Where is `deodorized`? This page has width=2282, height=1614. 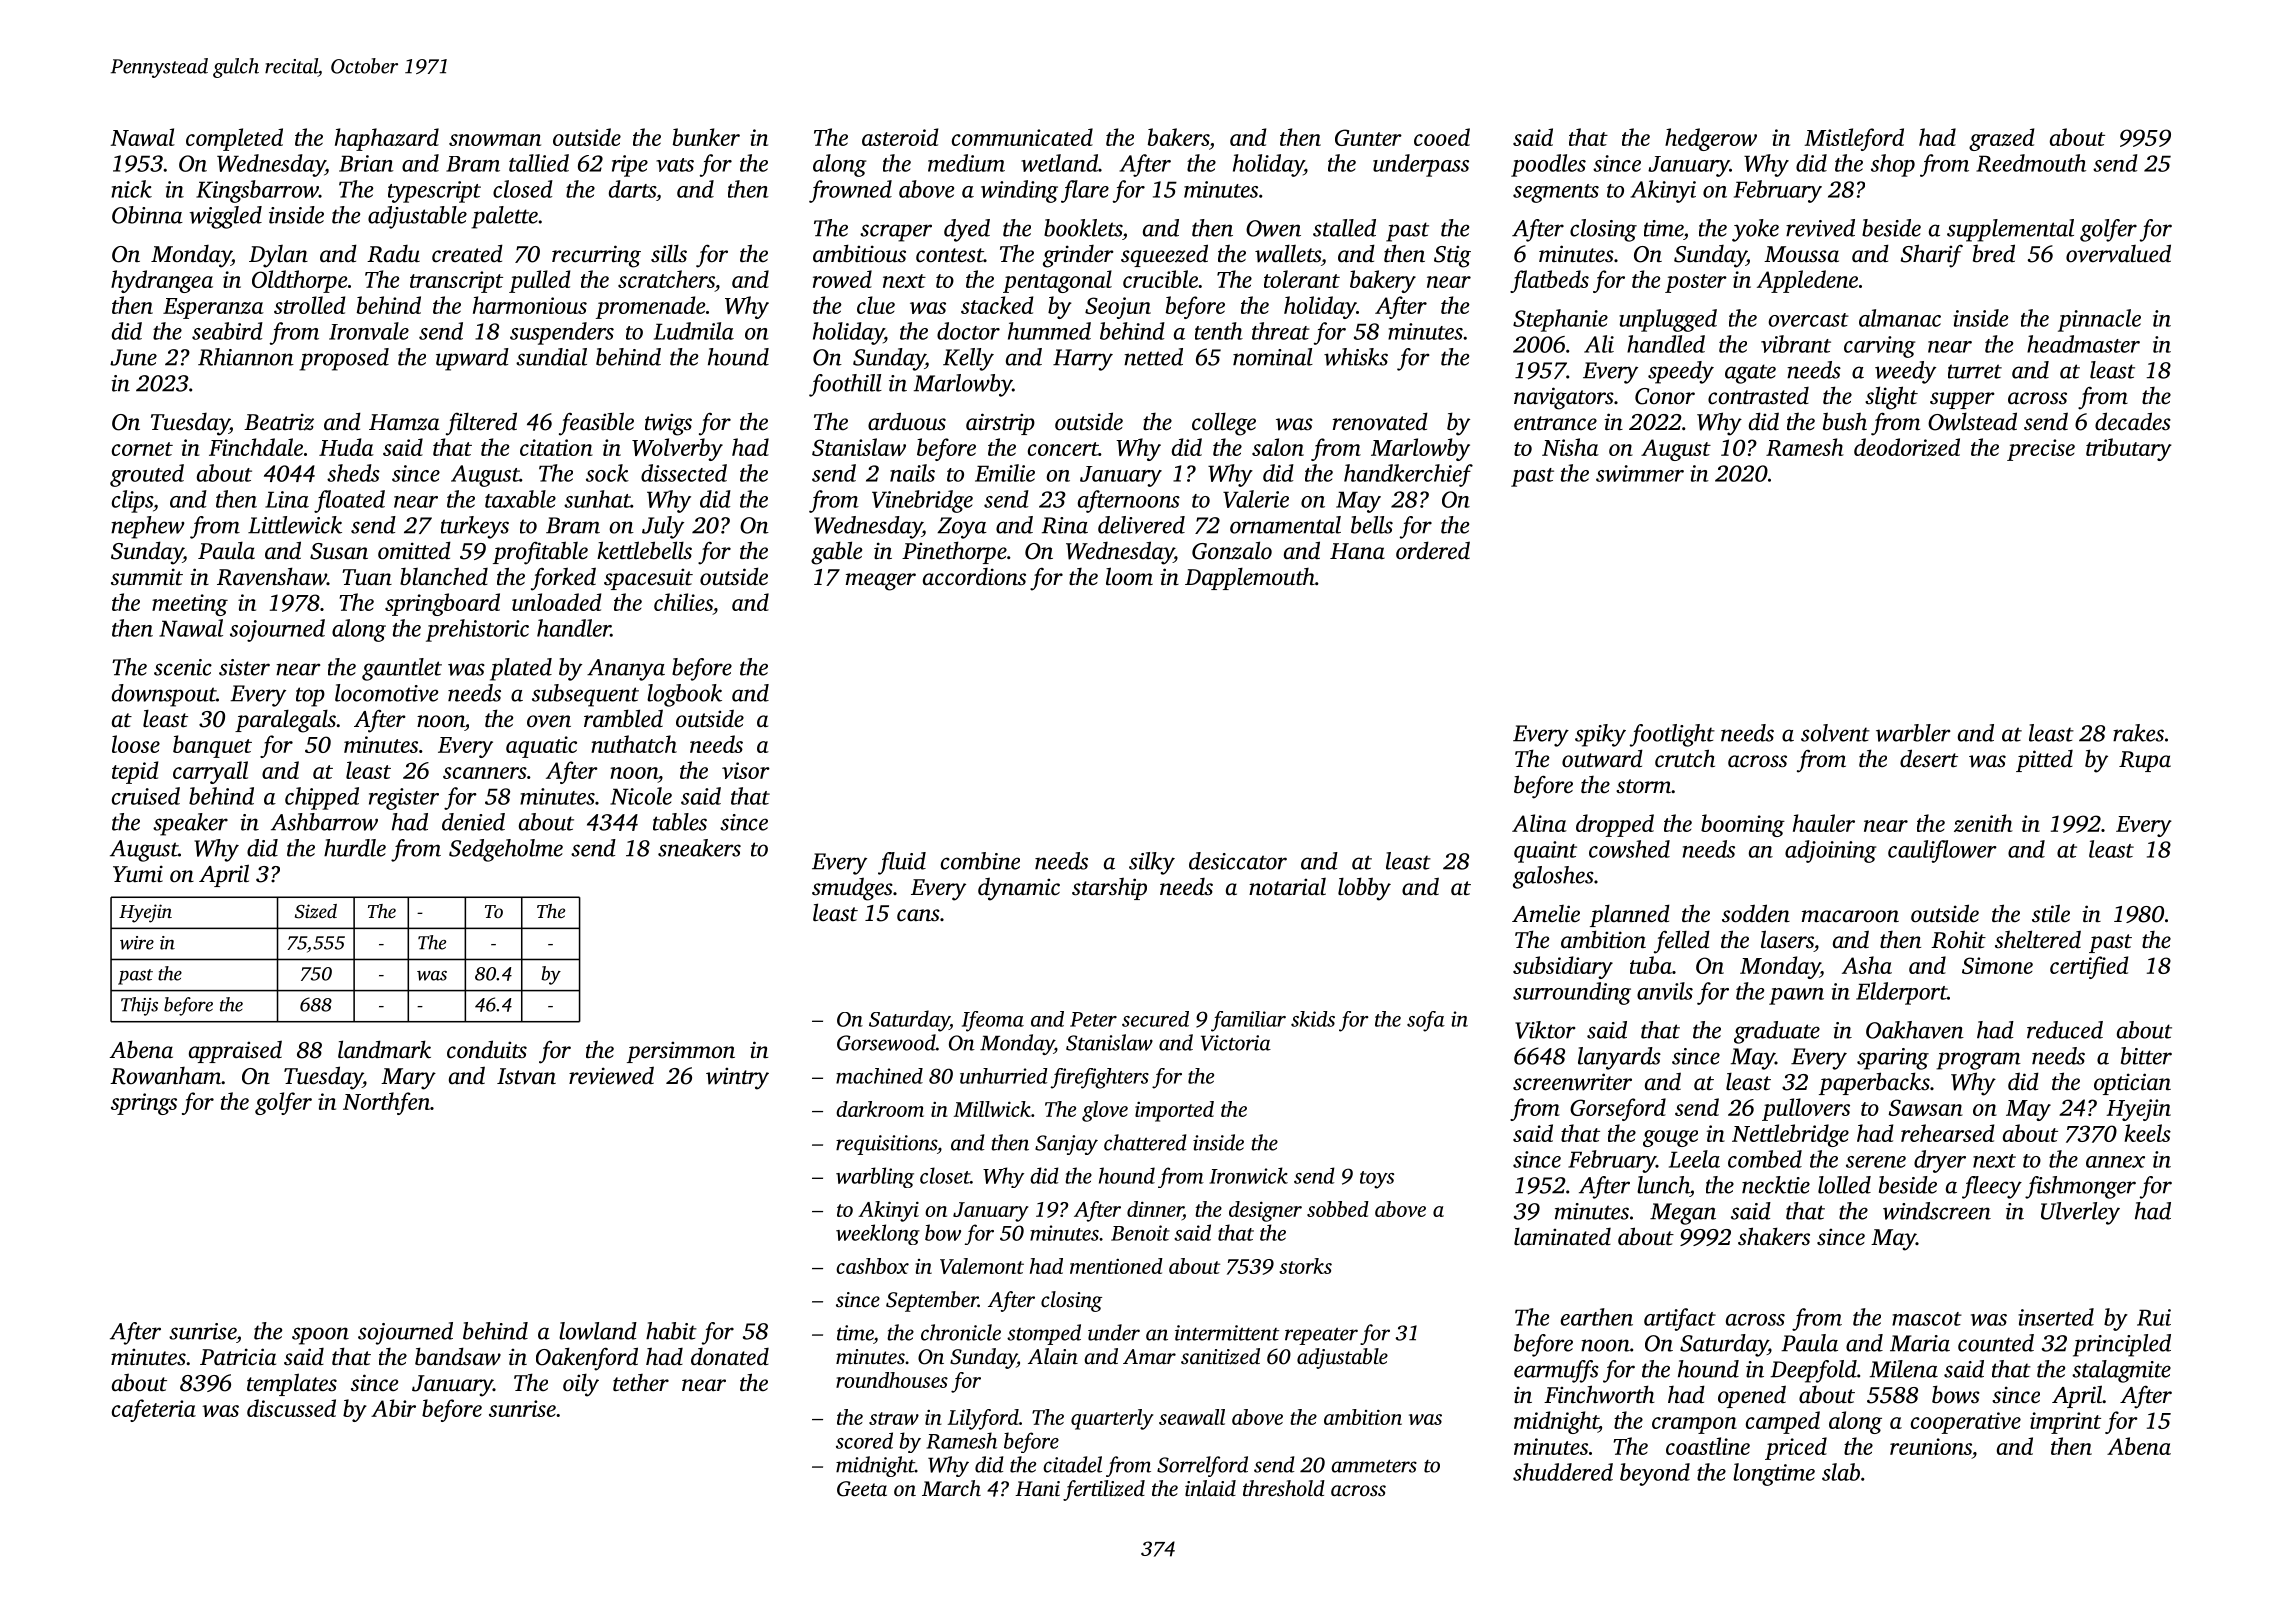
deodorized is located at coordinates (1907, 447).
